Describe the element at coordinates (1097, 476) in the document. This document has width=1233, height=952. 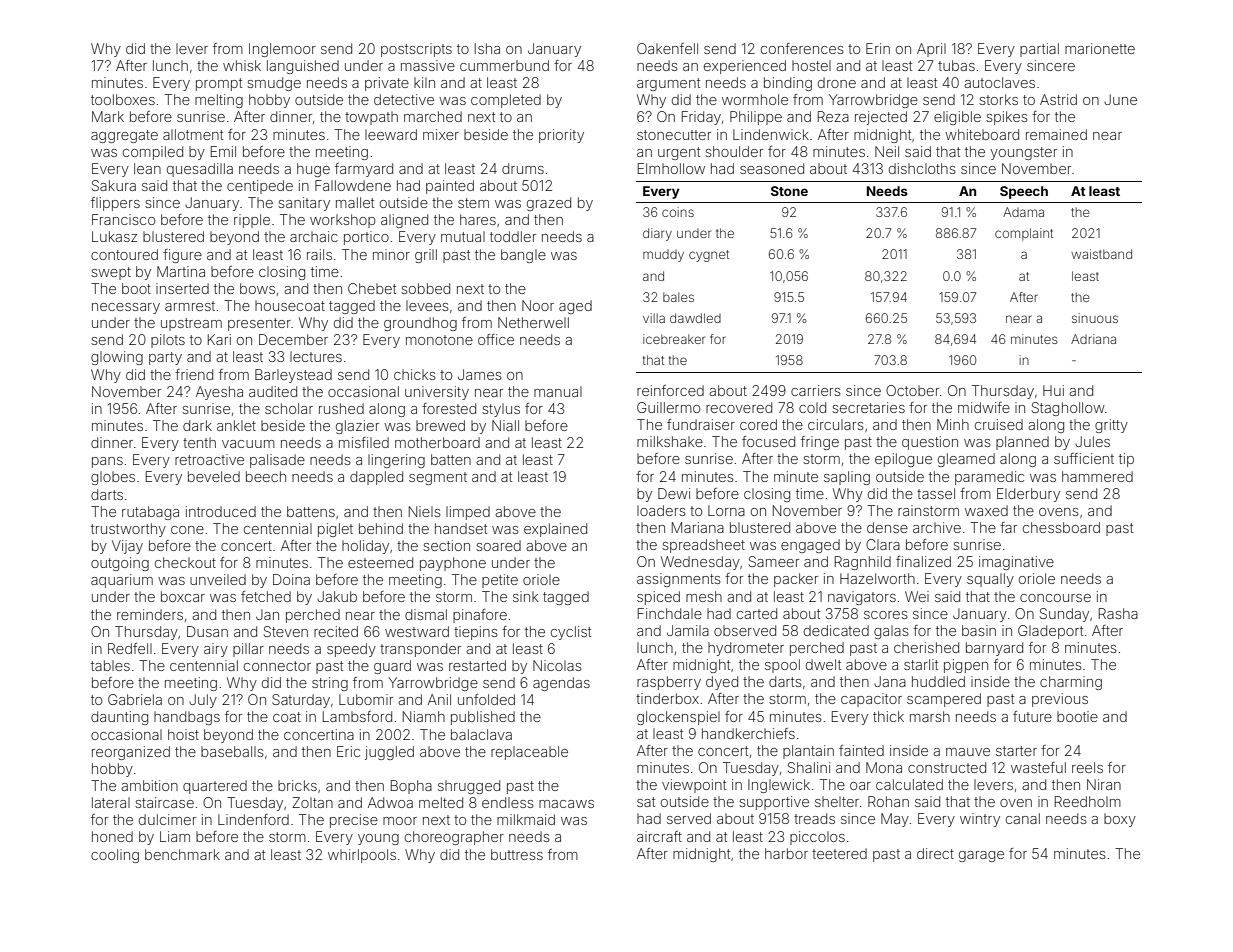
I see `hammered` at that location.
